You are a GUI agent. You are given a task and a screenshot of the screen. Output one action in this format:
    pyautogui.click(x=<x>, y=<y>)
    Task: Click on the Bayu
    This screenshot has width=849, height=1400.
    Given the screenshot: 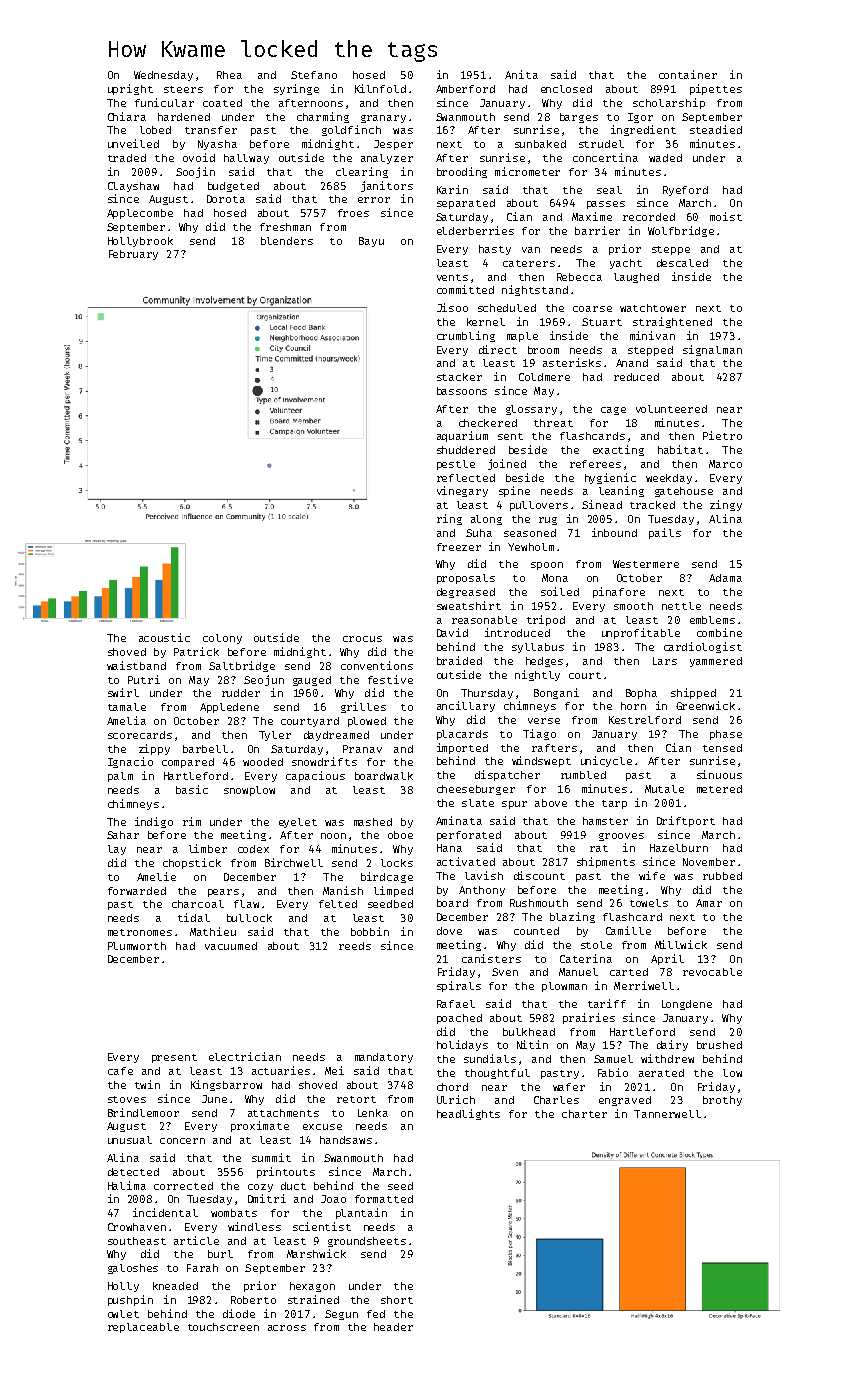 What is the action you would take?
    pyautogui.click(x=371, y=242)
